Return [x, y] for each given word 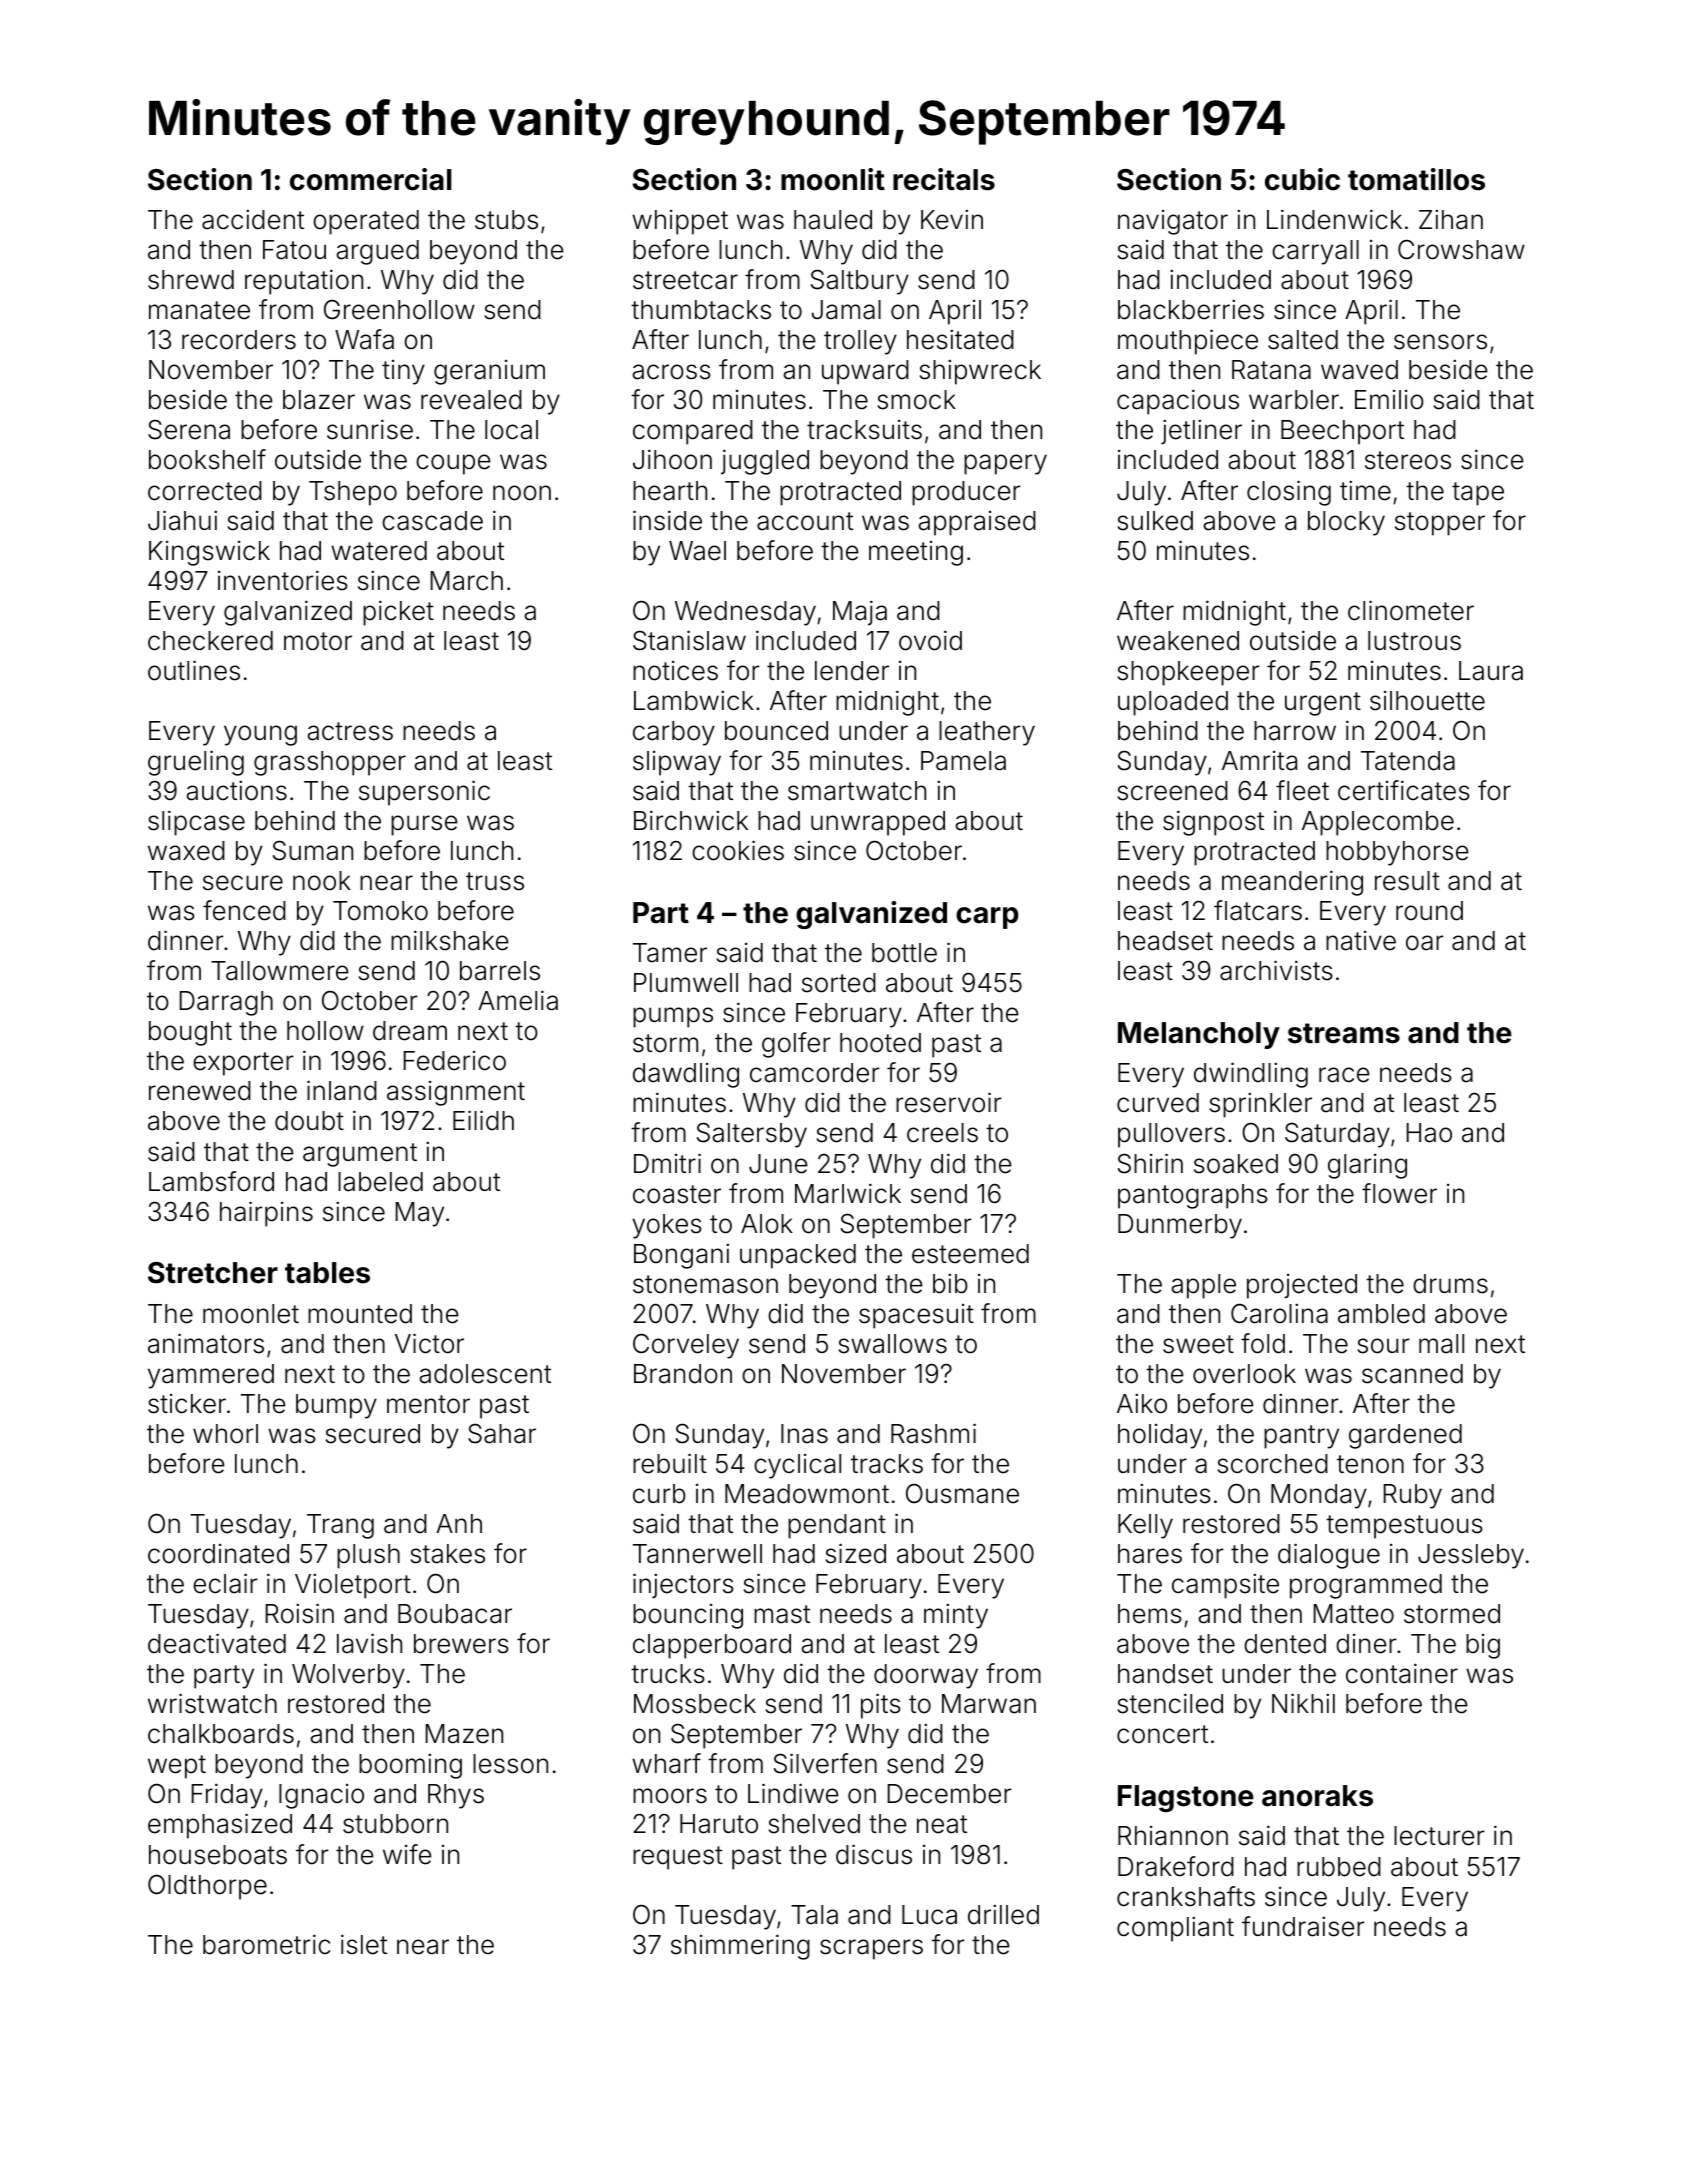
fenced [244, 910]
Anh [459, 1523]
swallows [893, 1344]
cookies [738, 850]
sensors [1440, 342]
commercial [371, 179]
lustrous [1414, 641]
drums [1450, 1284]
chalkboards [221, 1734]
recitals [944, 179]
